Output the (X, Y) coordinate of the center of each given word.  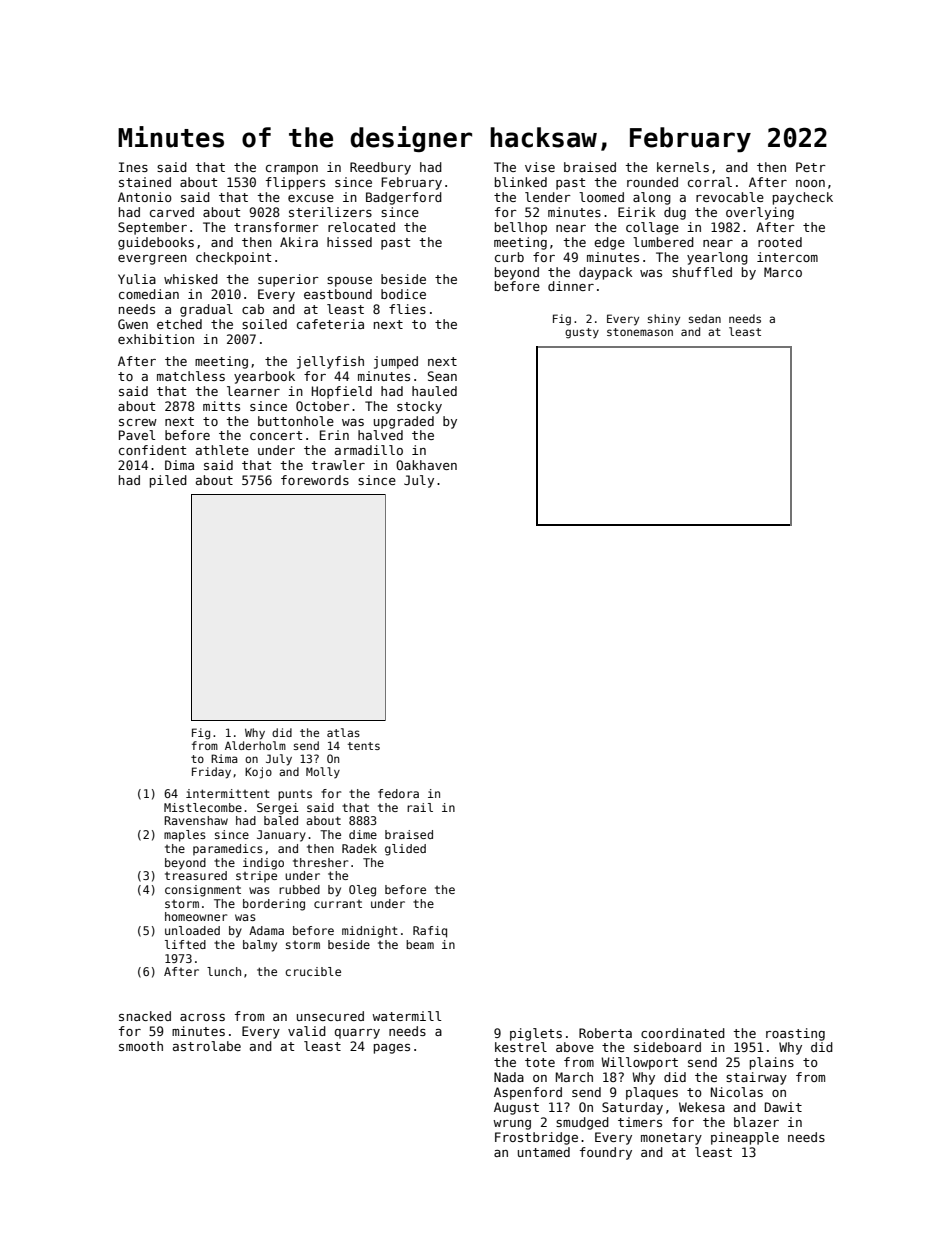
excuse (311, 198)
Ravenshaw (196, 820)
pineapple (745, 1138)
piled (168, 481)
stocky (419, 407)
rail (420, 807)
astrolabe (207, 1046)
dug (675, 213)
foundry (606, 1153)
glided (405, 850)
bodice (403, 294)
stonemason (640, 332)
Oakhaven (426, 465)
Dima (179, 465)
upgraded (404, 422)
